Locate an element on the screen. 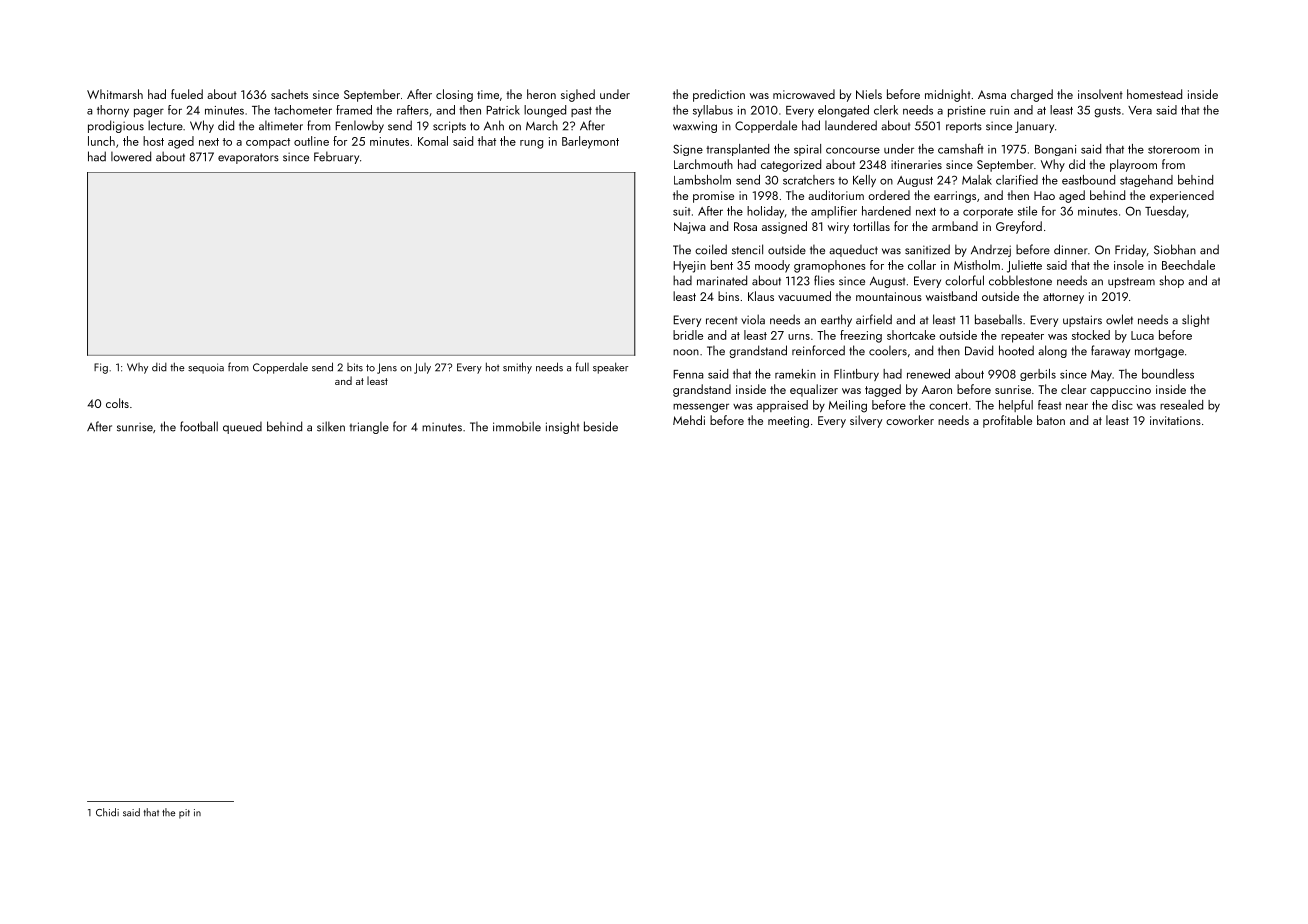 Image resolution: width=1308 pixels, height=924 pixels. thorny is located at coordinates (113, 111).
